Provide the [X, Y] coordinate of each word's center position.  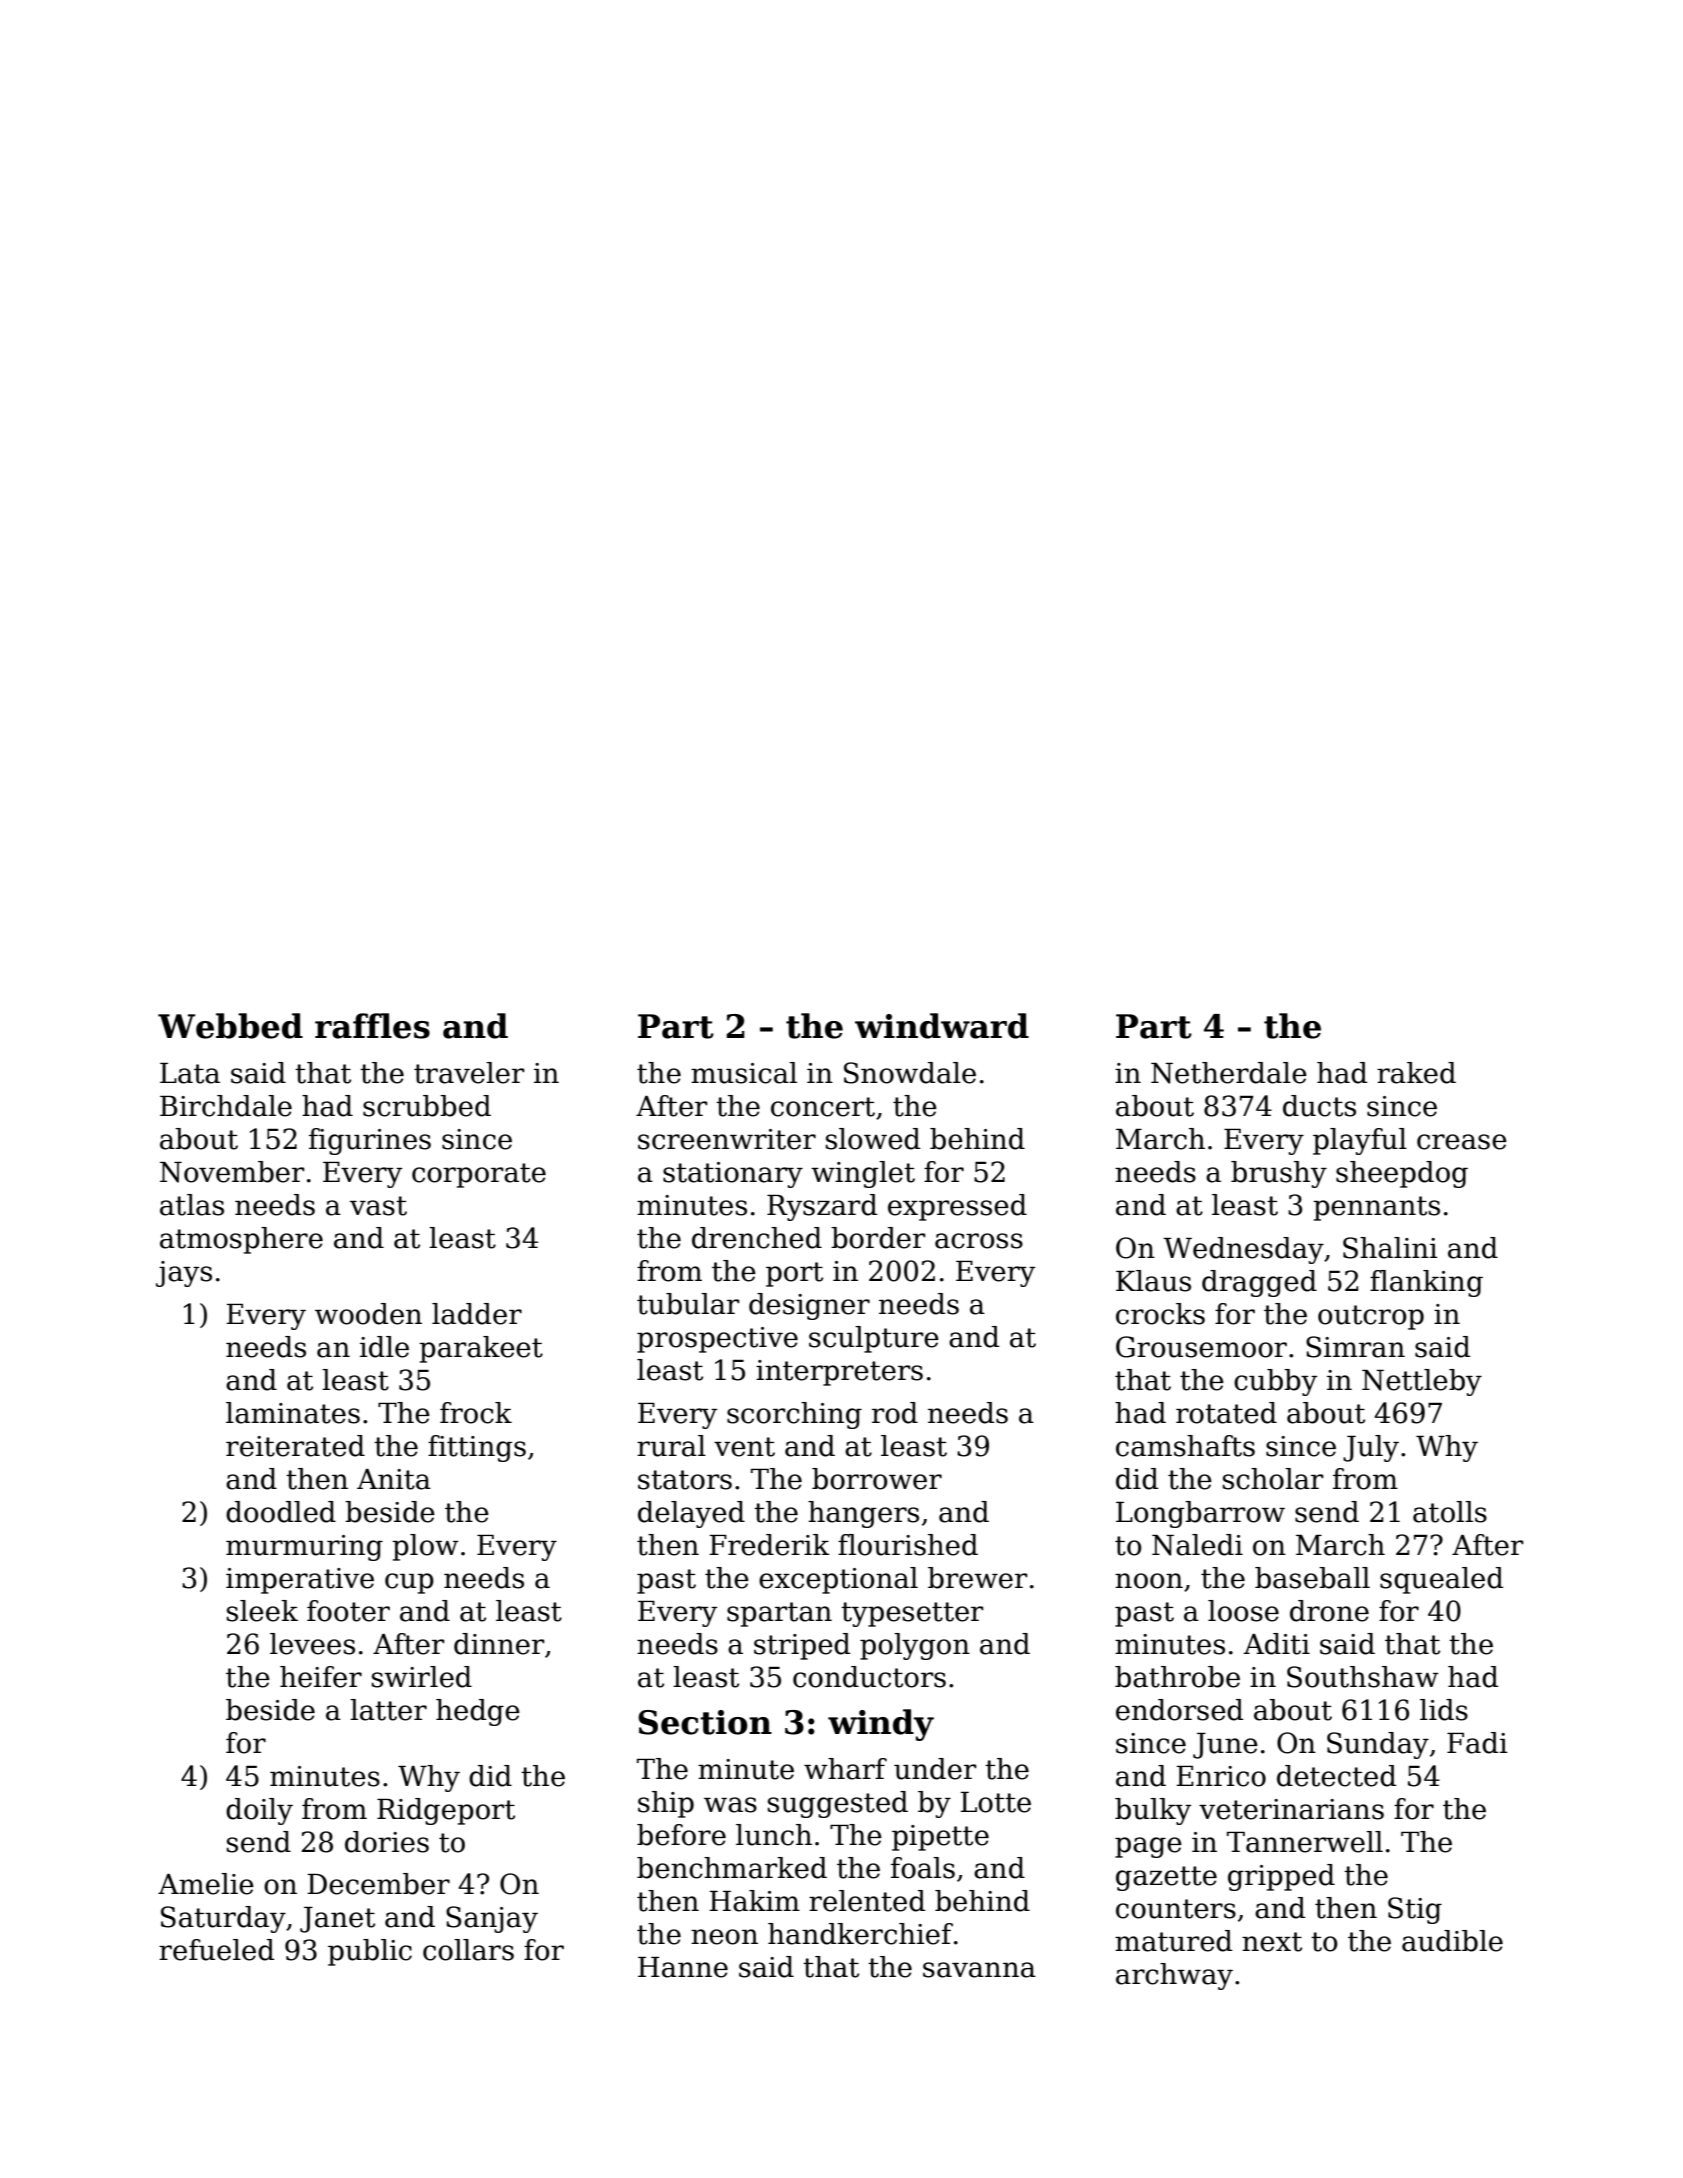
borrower [877, 1479]
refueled [216, 1950]
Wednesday [1243, 1250]
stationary [733, 1175]
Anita [394, 1479]
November [232, 1172]
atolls [1450, 1512]
